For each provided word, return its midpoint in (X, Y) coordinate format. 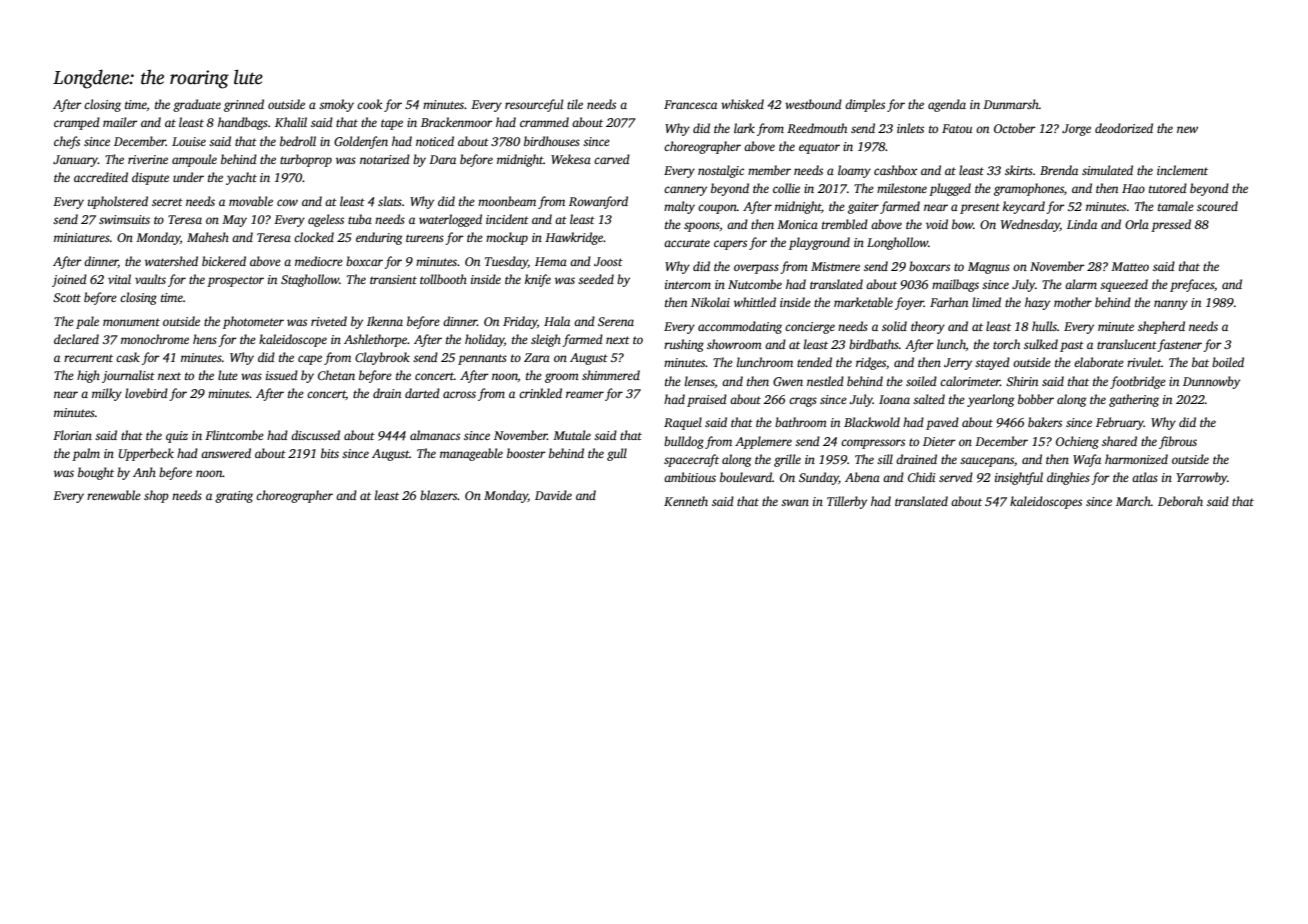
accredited (101, 177)
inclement (1182, 170)
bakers (1045, 422)
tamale (1176, 206)
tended (814, 362)
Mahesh (208, 237)
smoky (336, 105)
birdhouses (552, 141)
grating (234, 497)
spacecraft (691, 460)
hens (205, 339)
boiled (1228, 362)
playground (819, 243)
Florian (72, 435)
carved (612, 159)
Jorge (1076, 130)
